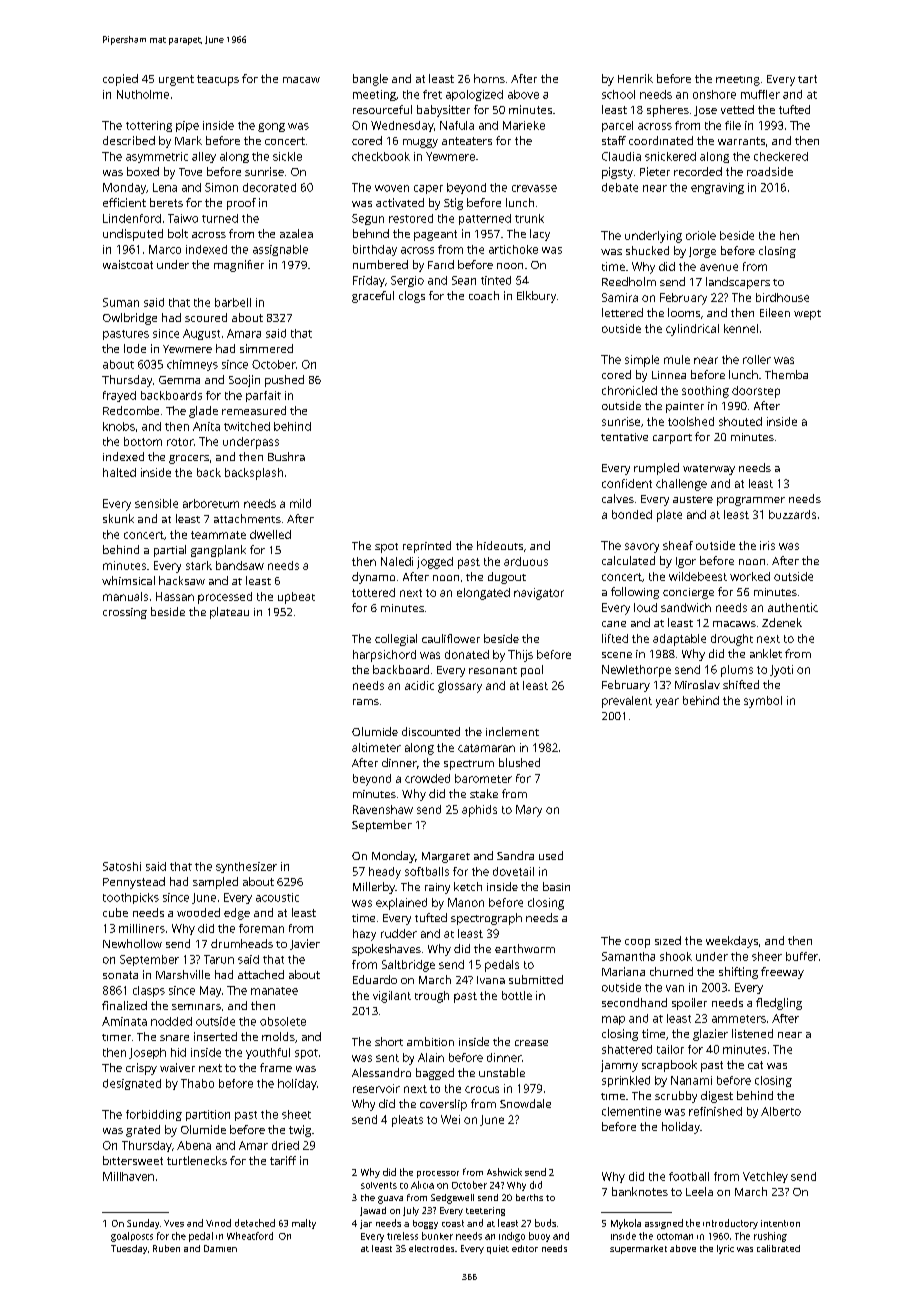 The image size is (924, 1308). I want to click on halted, so click(119, 472).
